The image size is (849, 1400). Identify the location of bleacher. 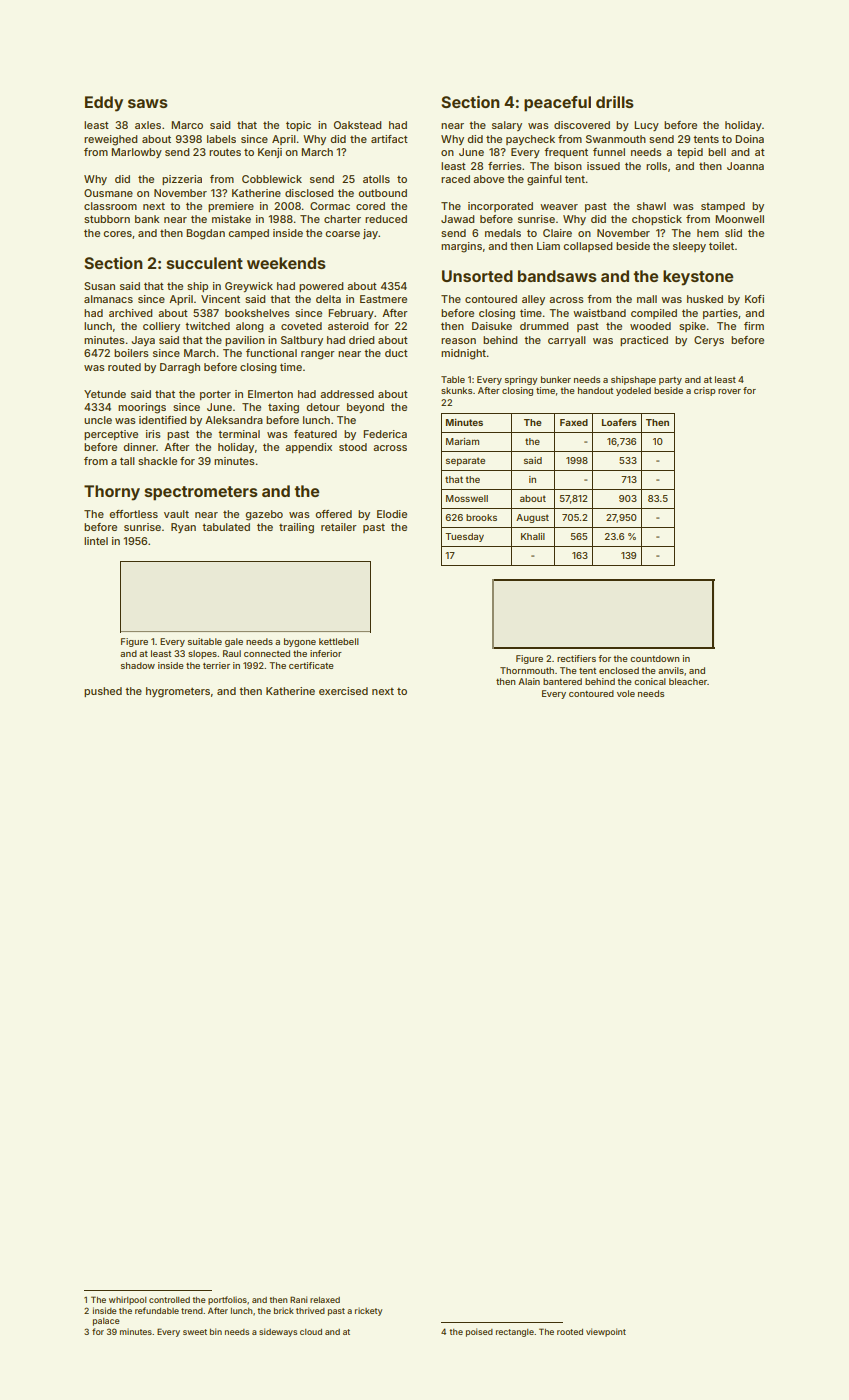
(688, 681).
